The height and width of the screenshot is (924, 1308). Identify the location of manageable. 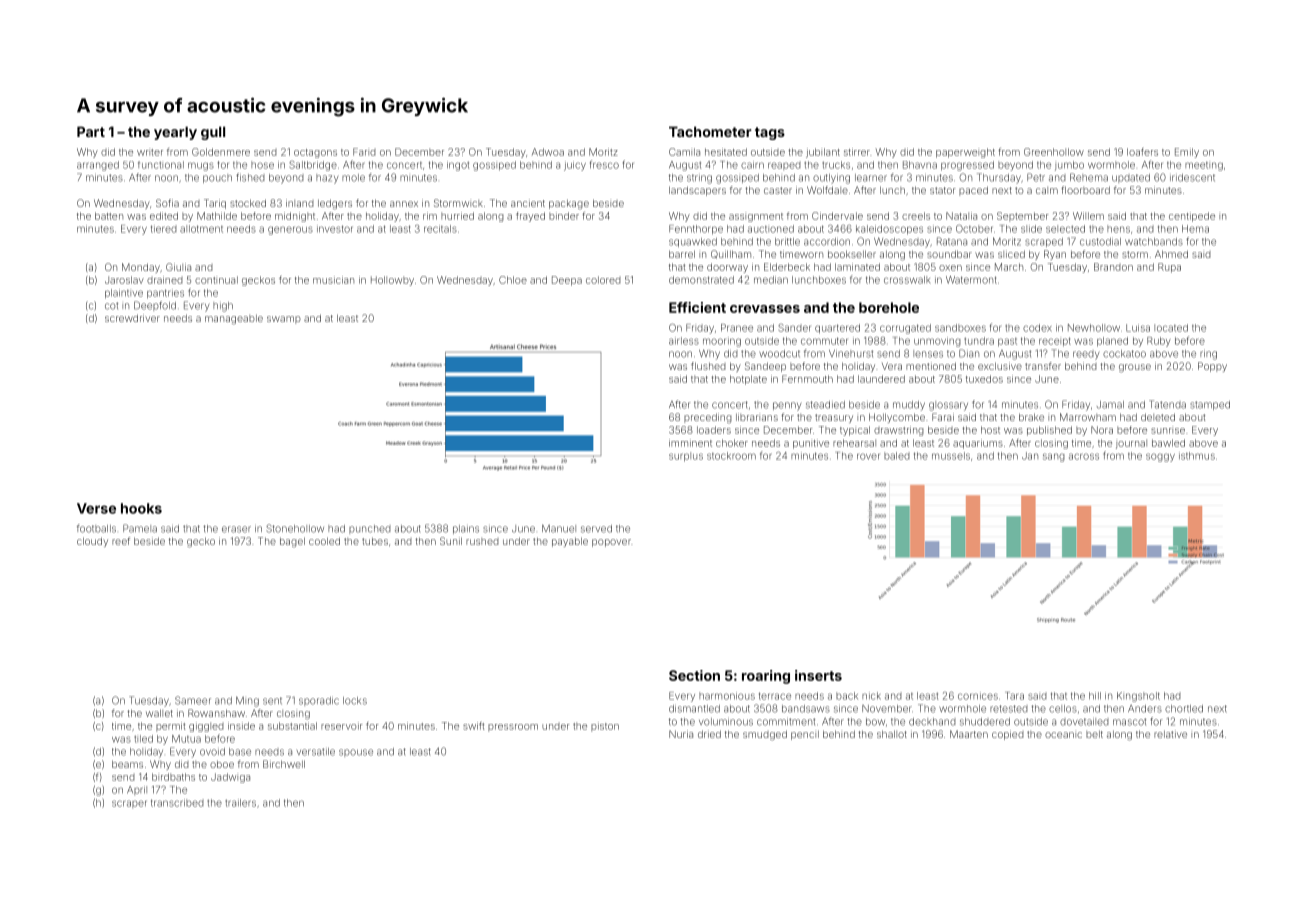
(234, 319).
